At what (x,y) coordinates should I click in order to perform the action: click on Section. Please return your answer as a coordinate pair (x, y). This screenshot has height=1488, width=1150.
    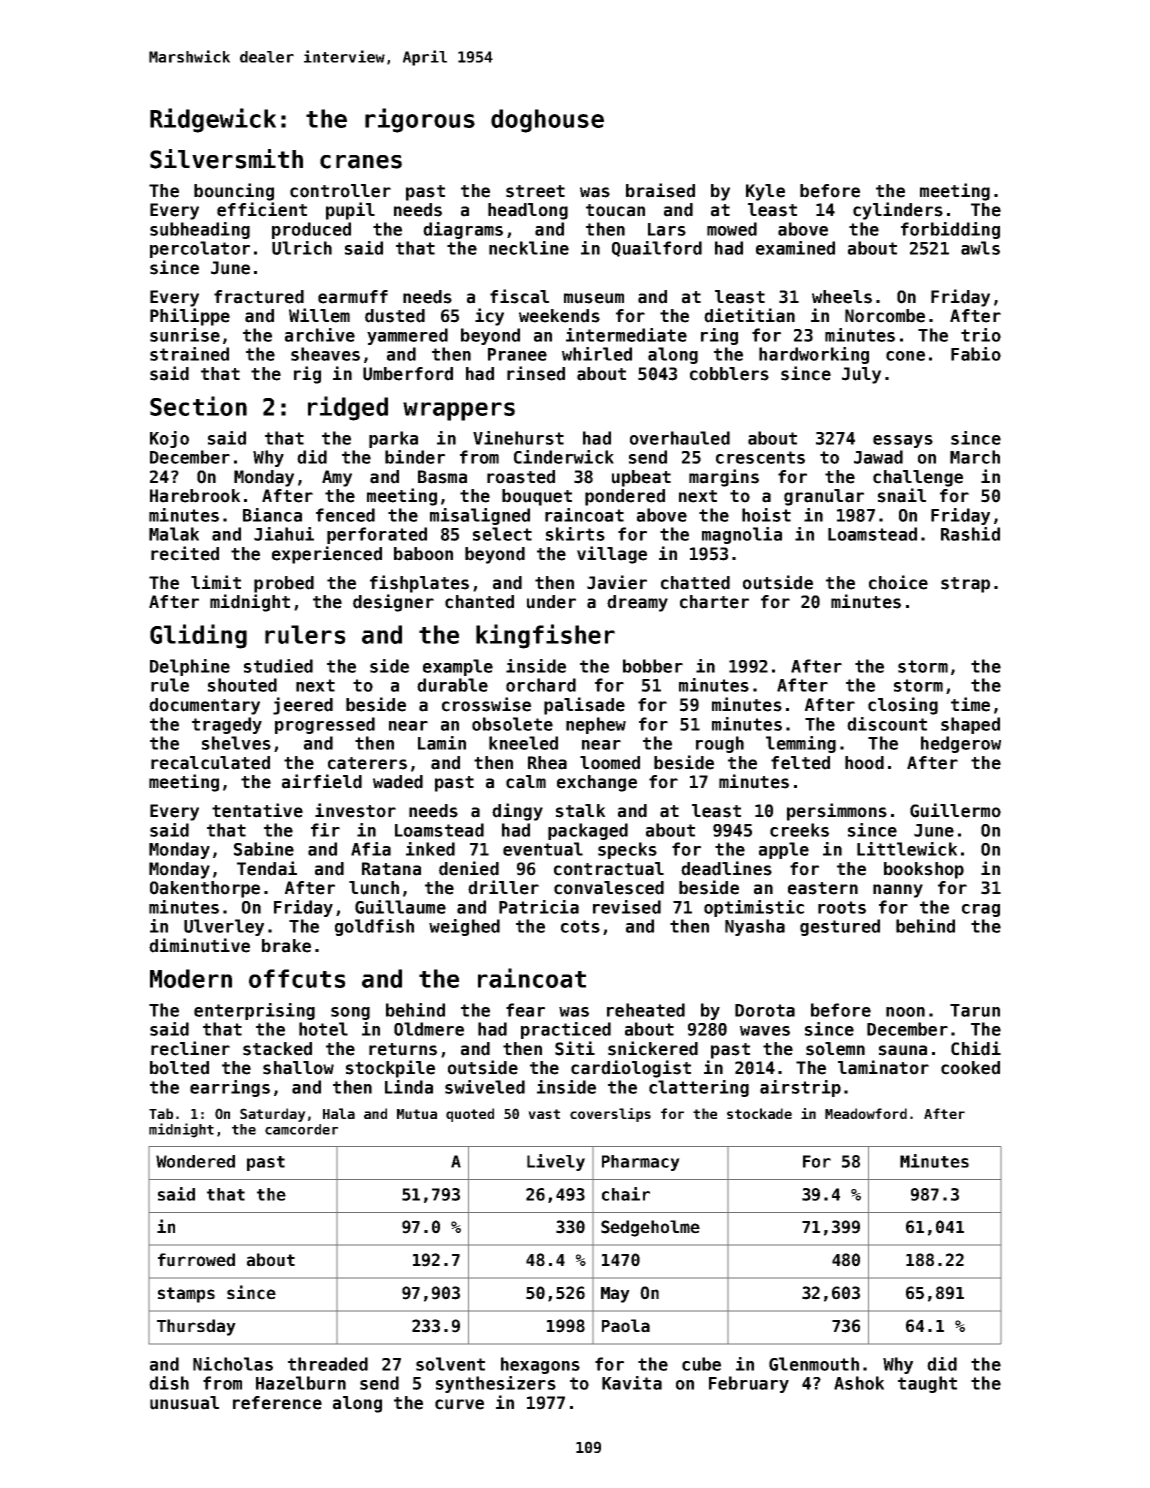
    Looking at the image, I should click on (198, 406).
